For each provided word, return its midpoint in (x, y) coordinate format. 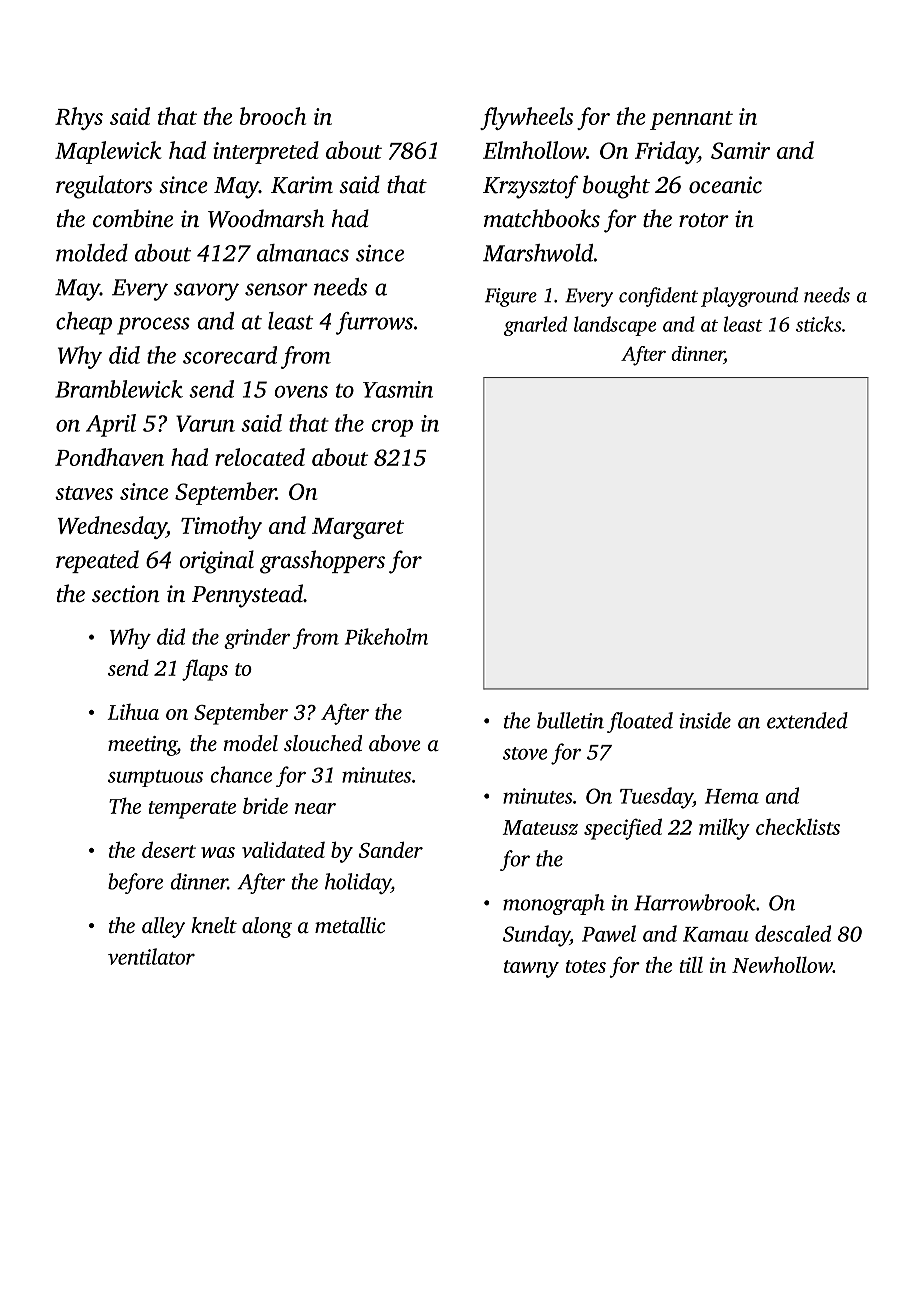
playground (749, 297)
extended (807, 720)
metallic (350, 925)
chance (241, 774)
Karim (302, 185)
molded (92, 253)
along (267, 927)
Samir (740, 150)
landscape (615, 326)
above (395, 743)
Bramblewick (119, 389)
